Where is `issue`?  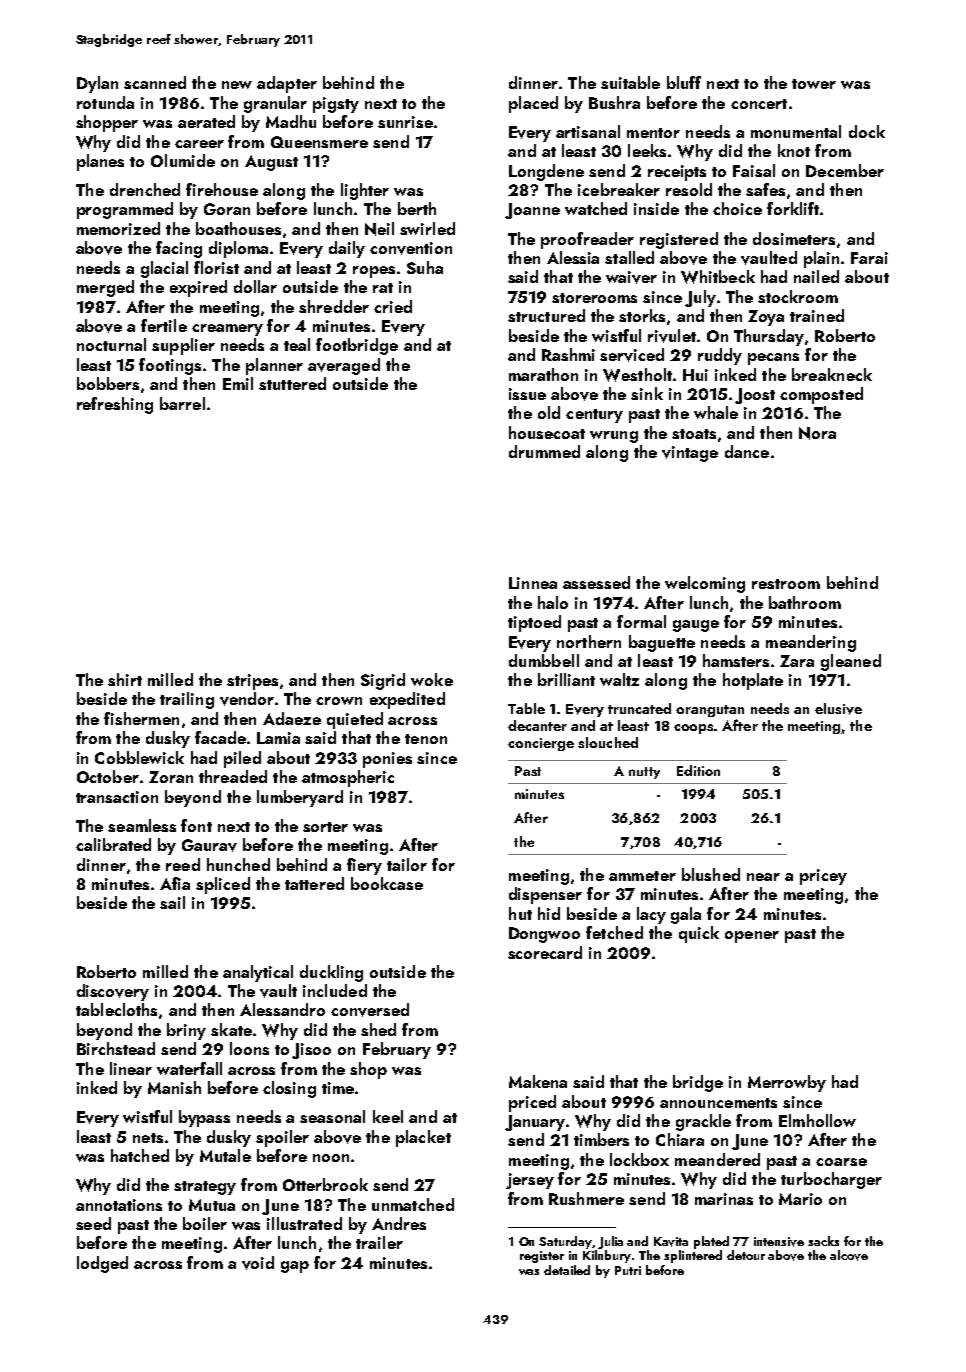
issue is located at coordinates (527, 394).
